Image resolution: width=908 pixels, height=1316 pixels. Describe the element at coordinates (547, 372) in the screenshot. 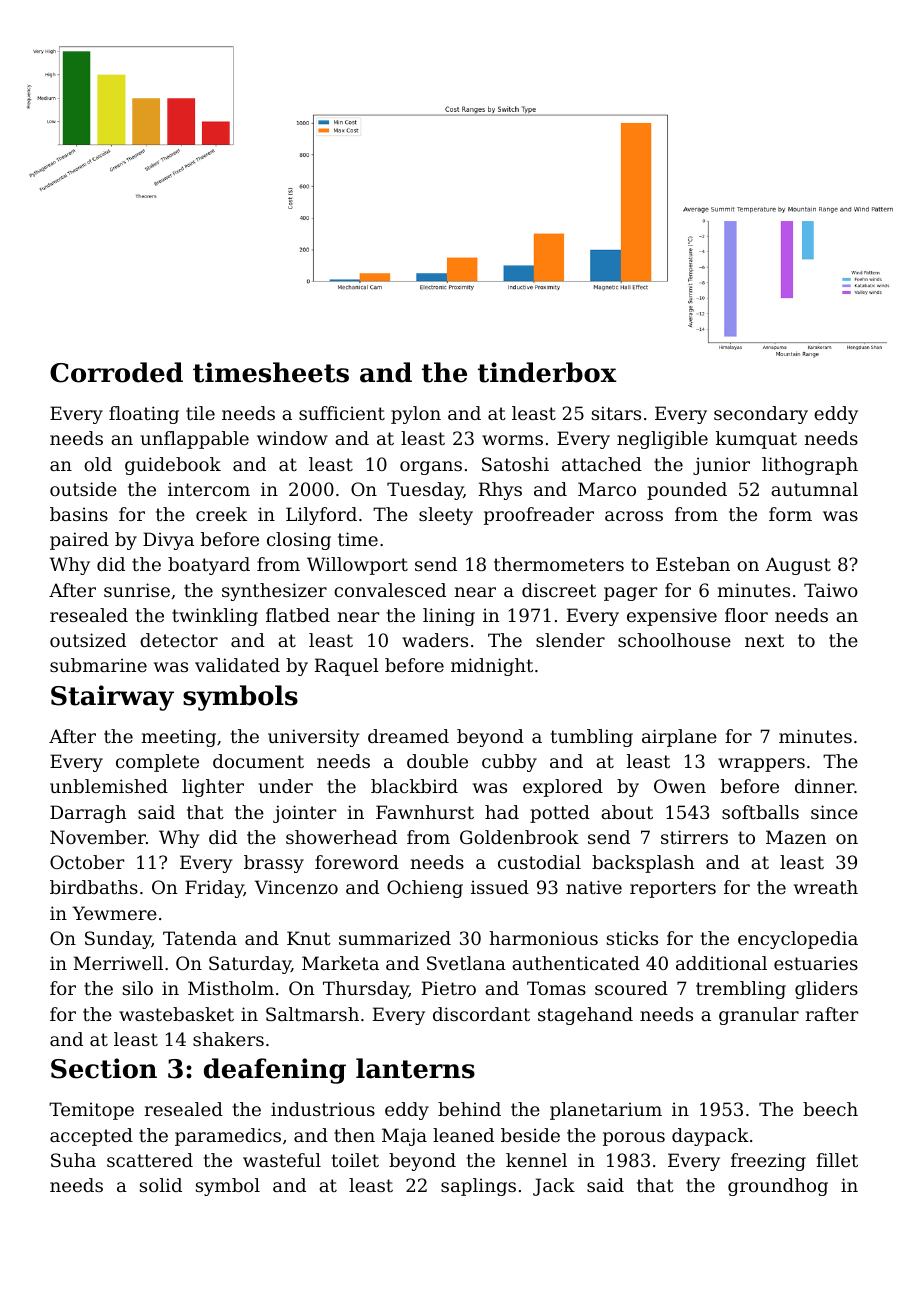

I see `tinderbox` at that location.
